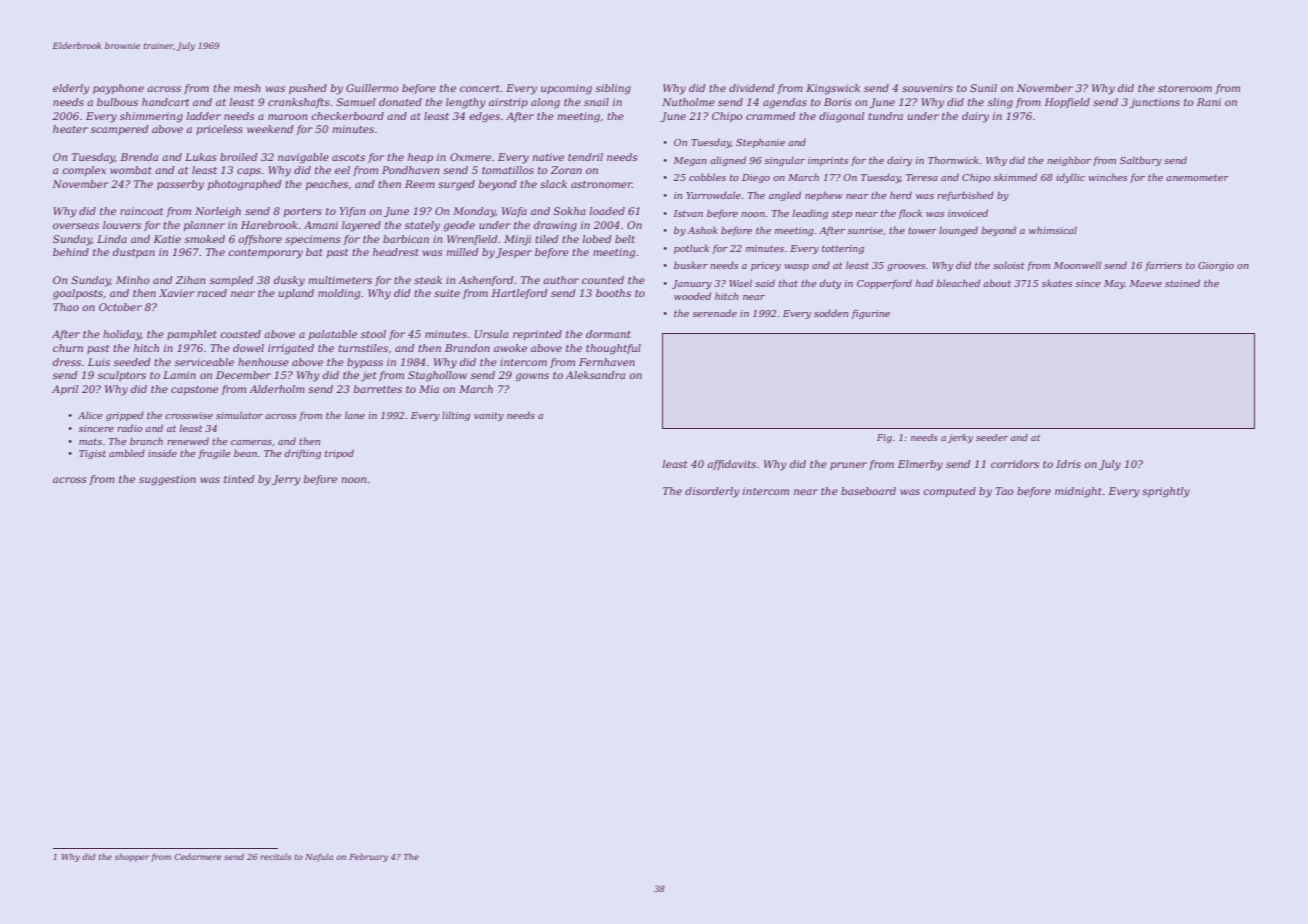  Describe the element at coordinates (277, 389) in the screenshot. I see `Alderholm` at that location.
